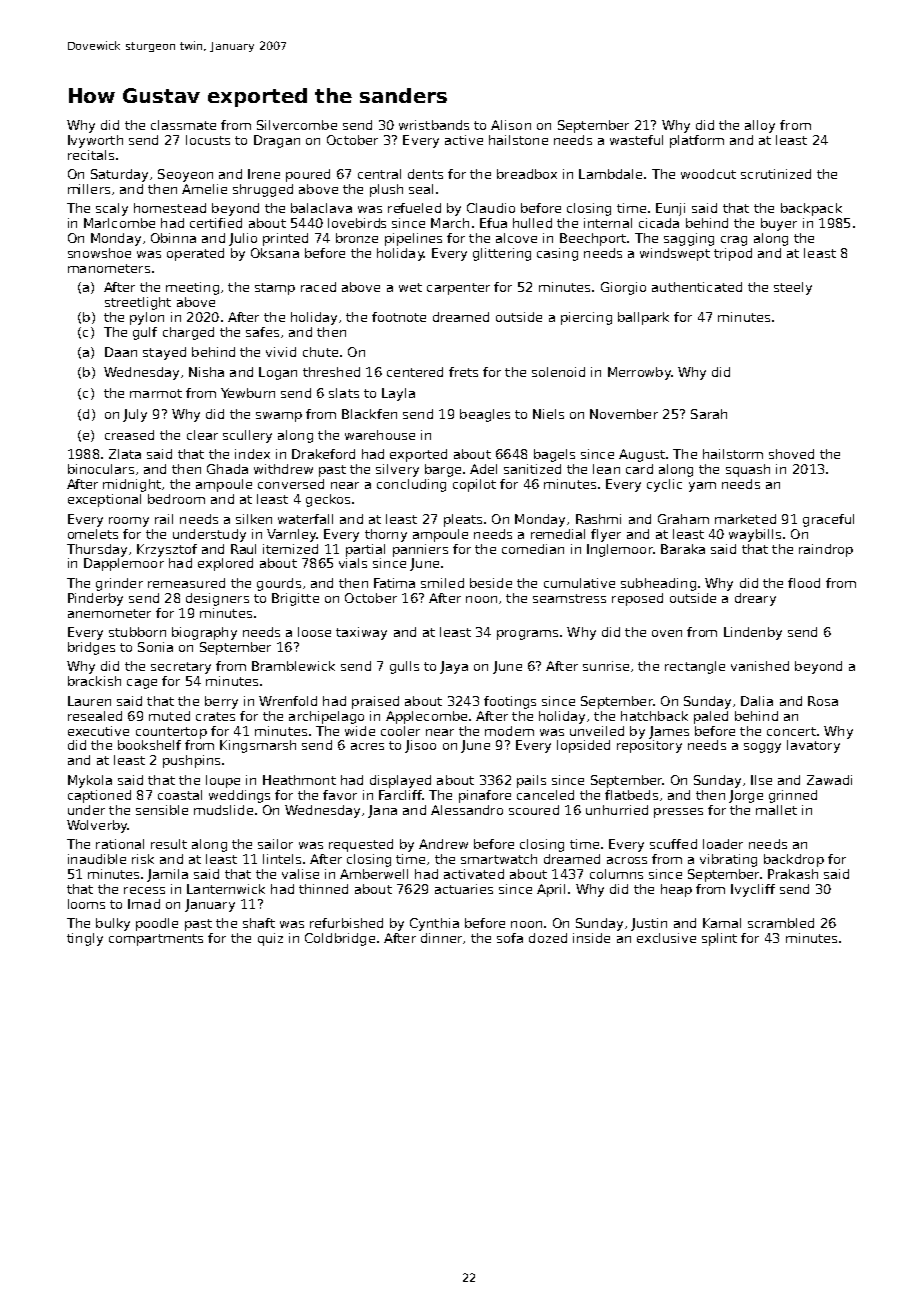 This screenshot has height=1308, width=924. I want to click on Jisoo, so click(420, 746).
